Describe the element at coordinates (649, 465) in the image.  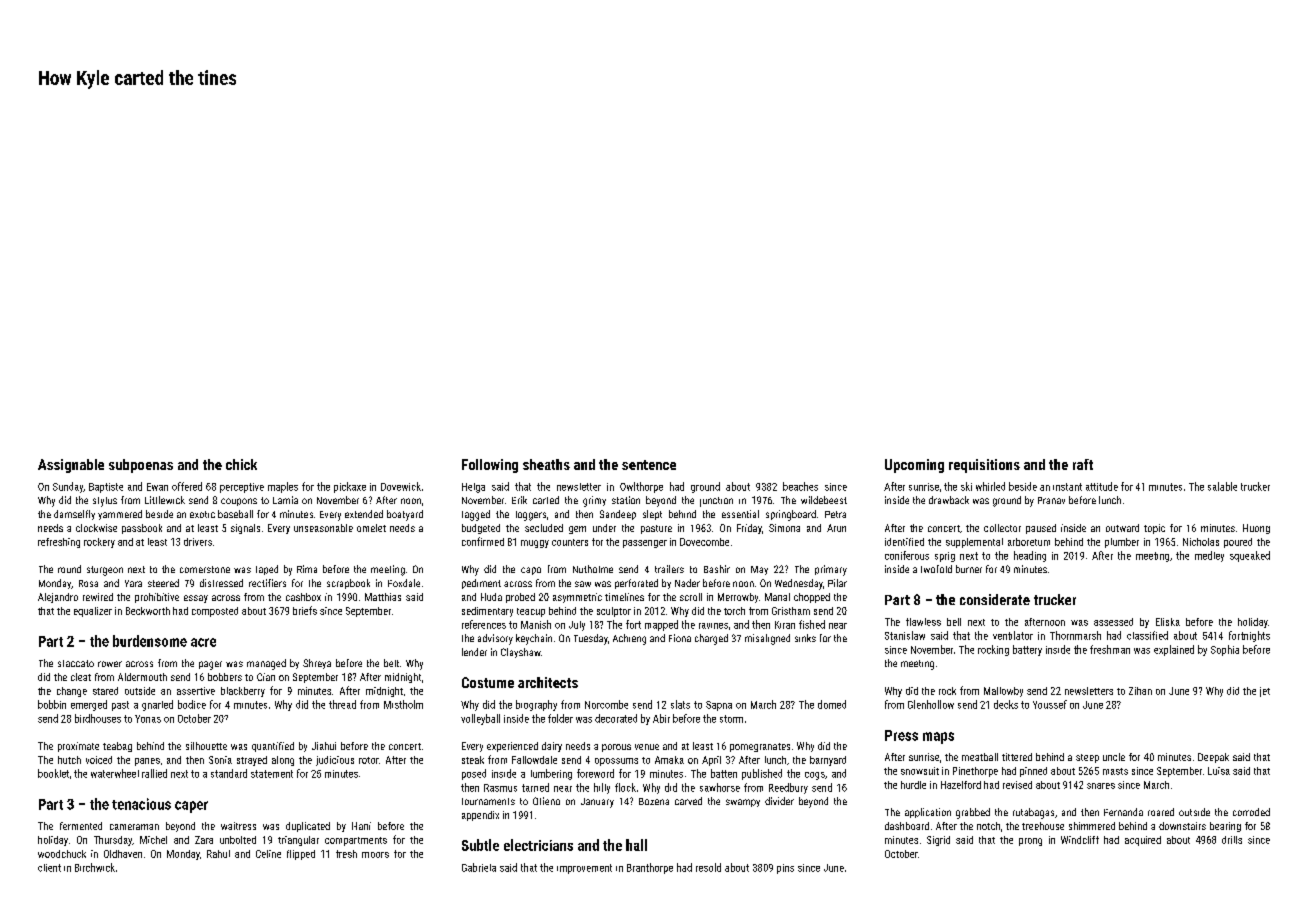
I see `sentence` at that location.
